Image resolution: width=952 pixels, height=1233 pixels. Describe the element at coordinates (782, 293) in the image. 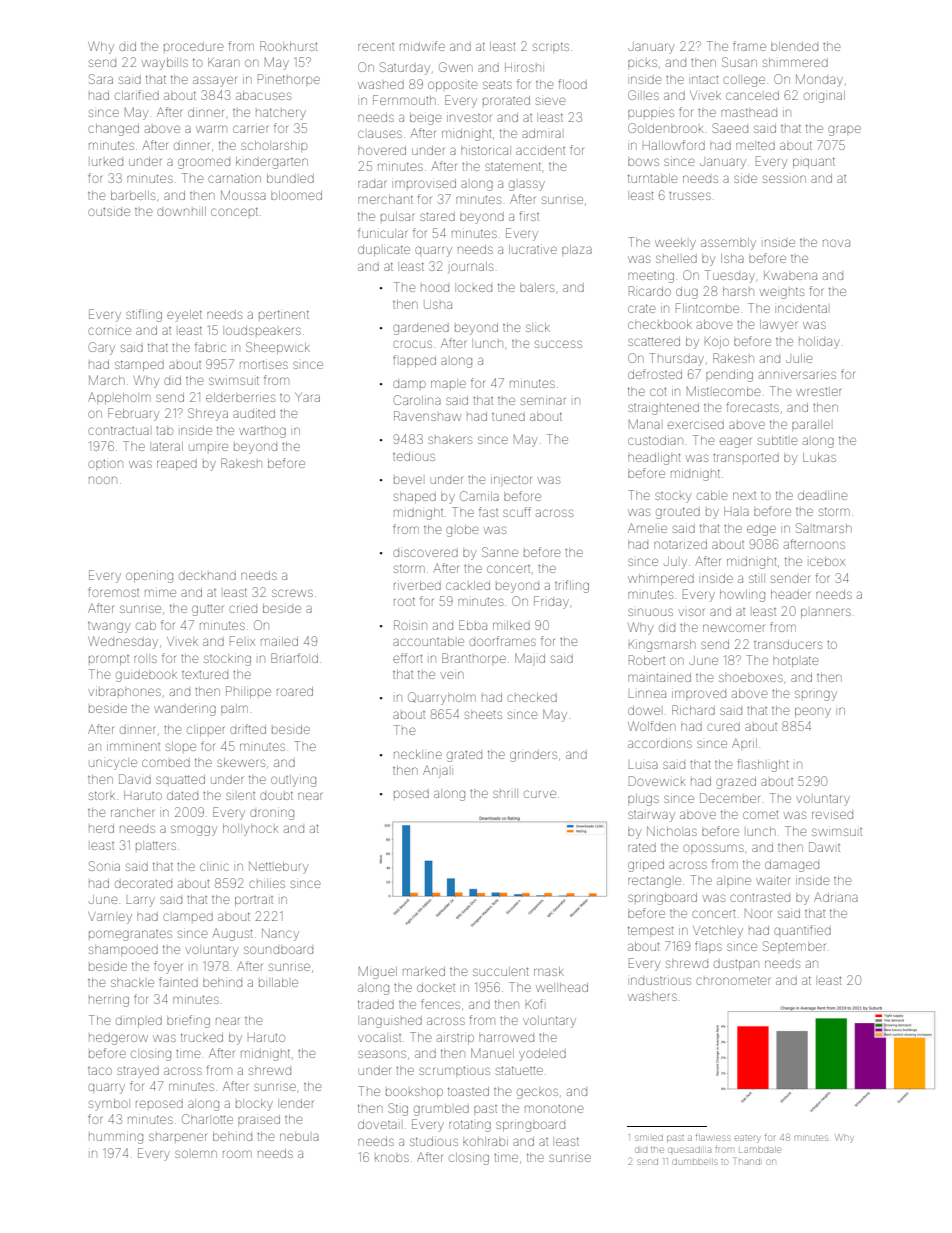

I see `weights` at that location.
